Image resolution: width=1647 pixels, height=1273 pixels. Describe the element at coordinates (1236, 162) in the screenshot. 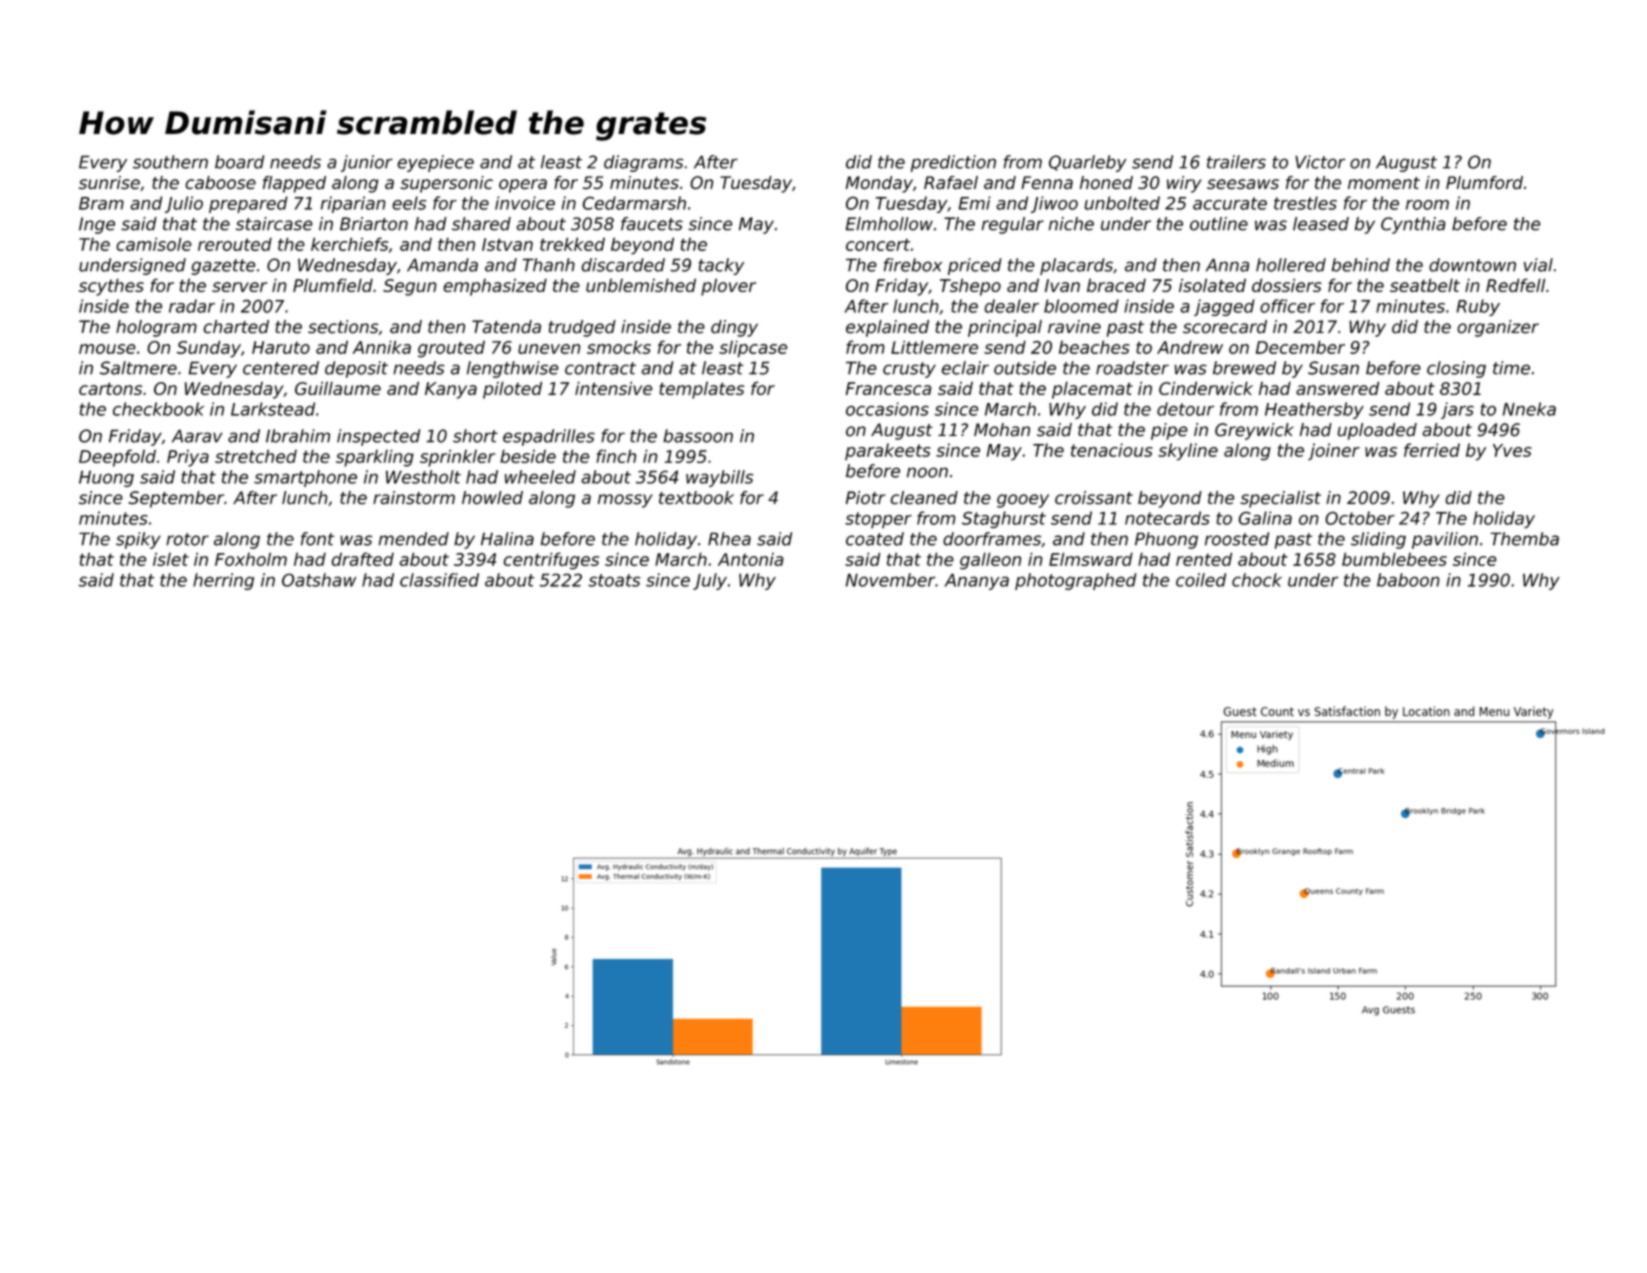

I see `trailers` at that location.
